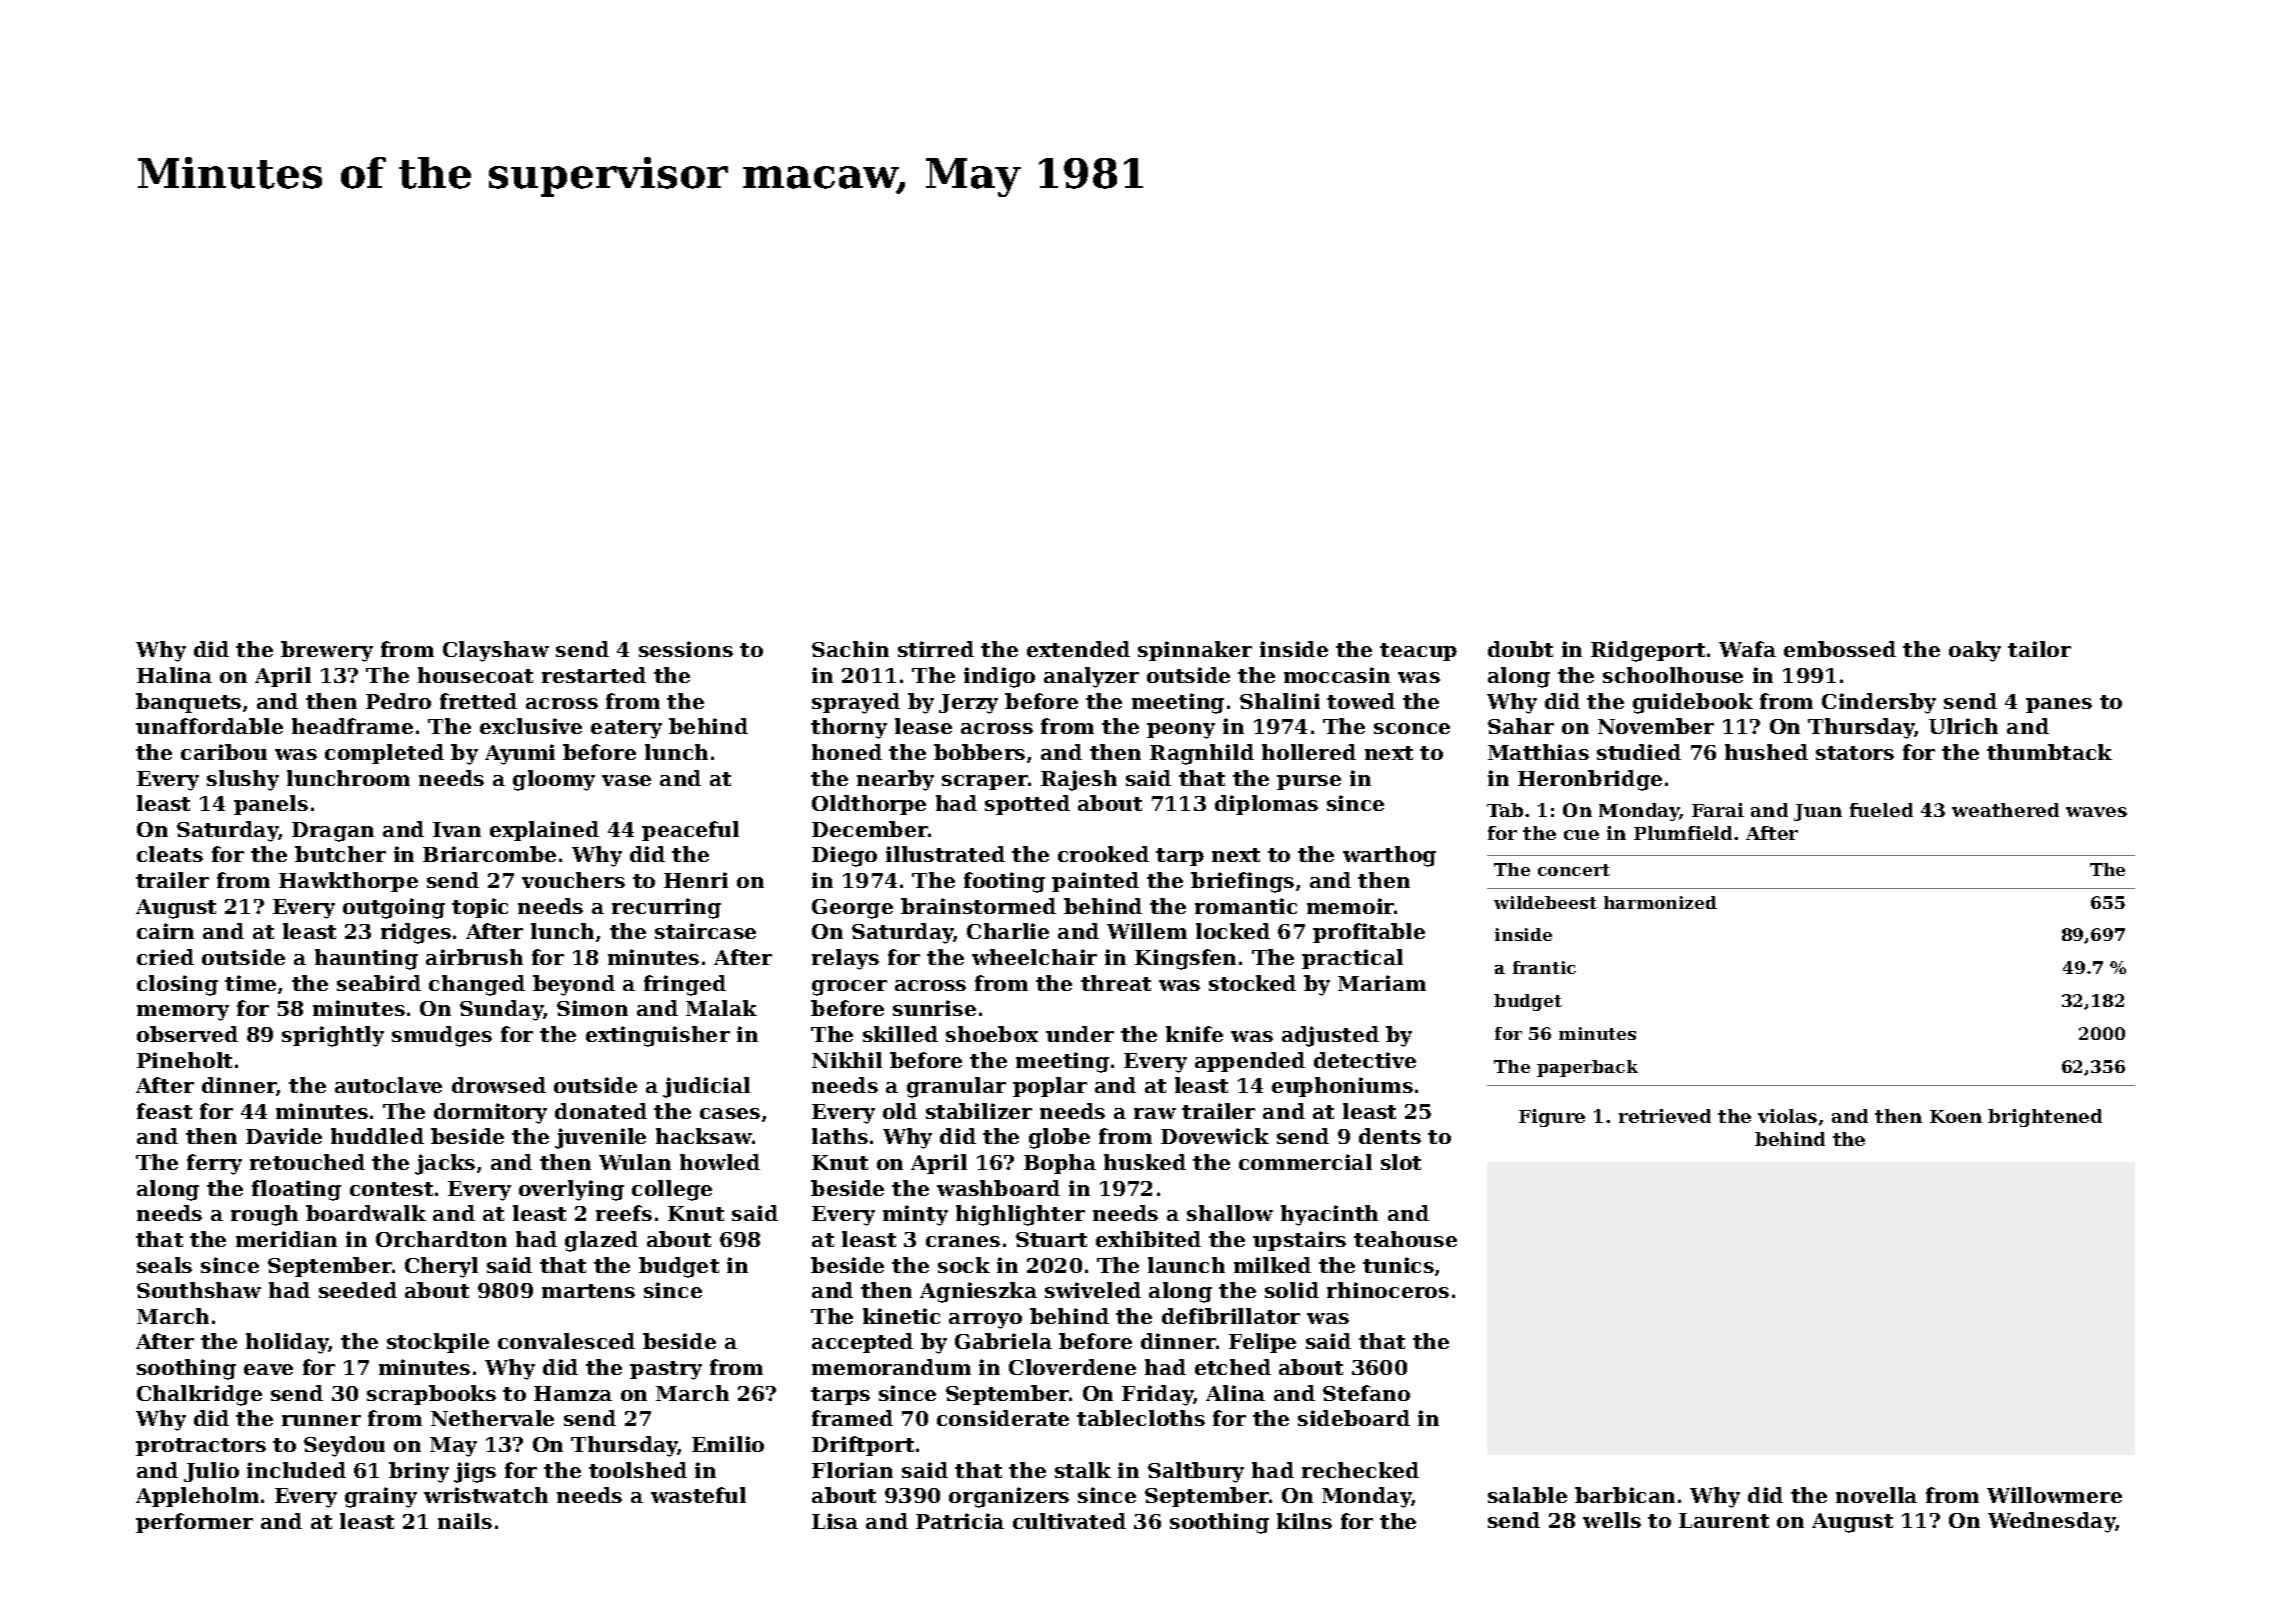 This page has width=2271, height=1606. I want to click on seeded, so click(358, 1290).
